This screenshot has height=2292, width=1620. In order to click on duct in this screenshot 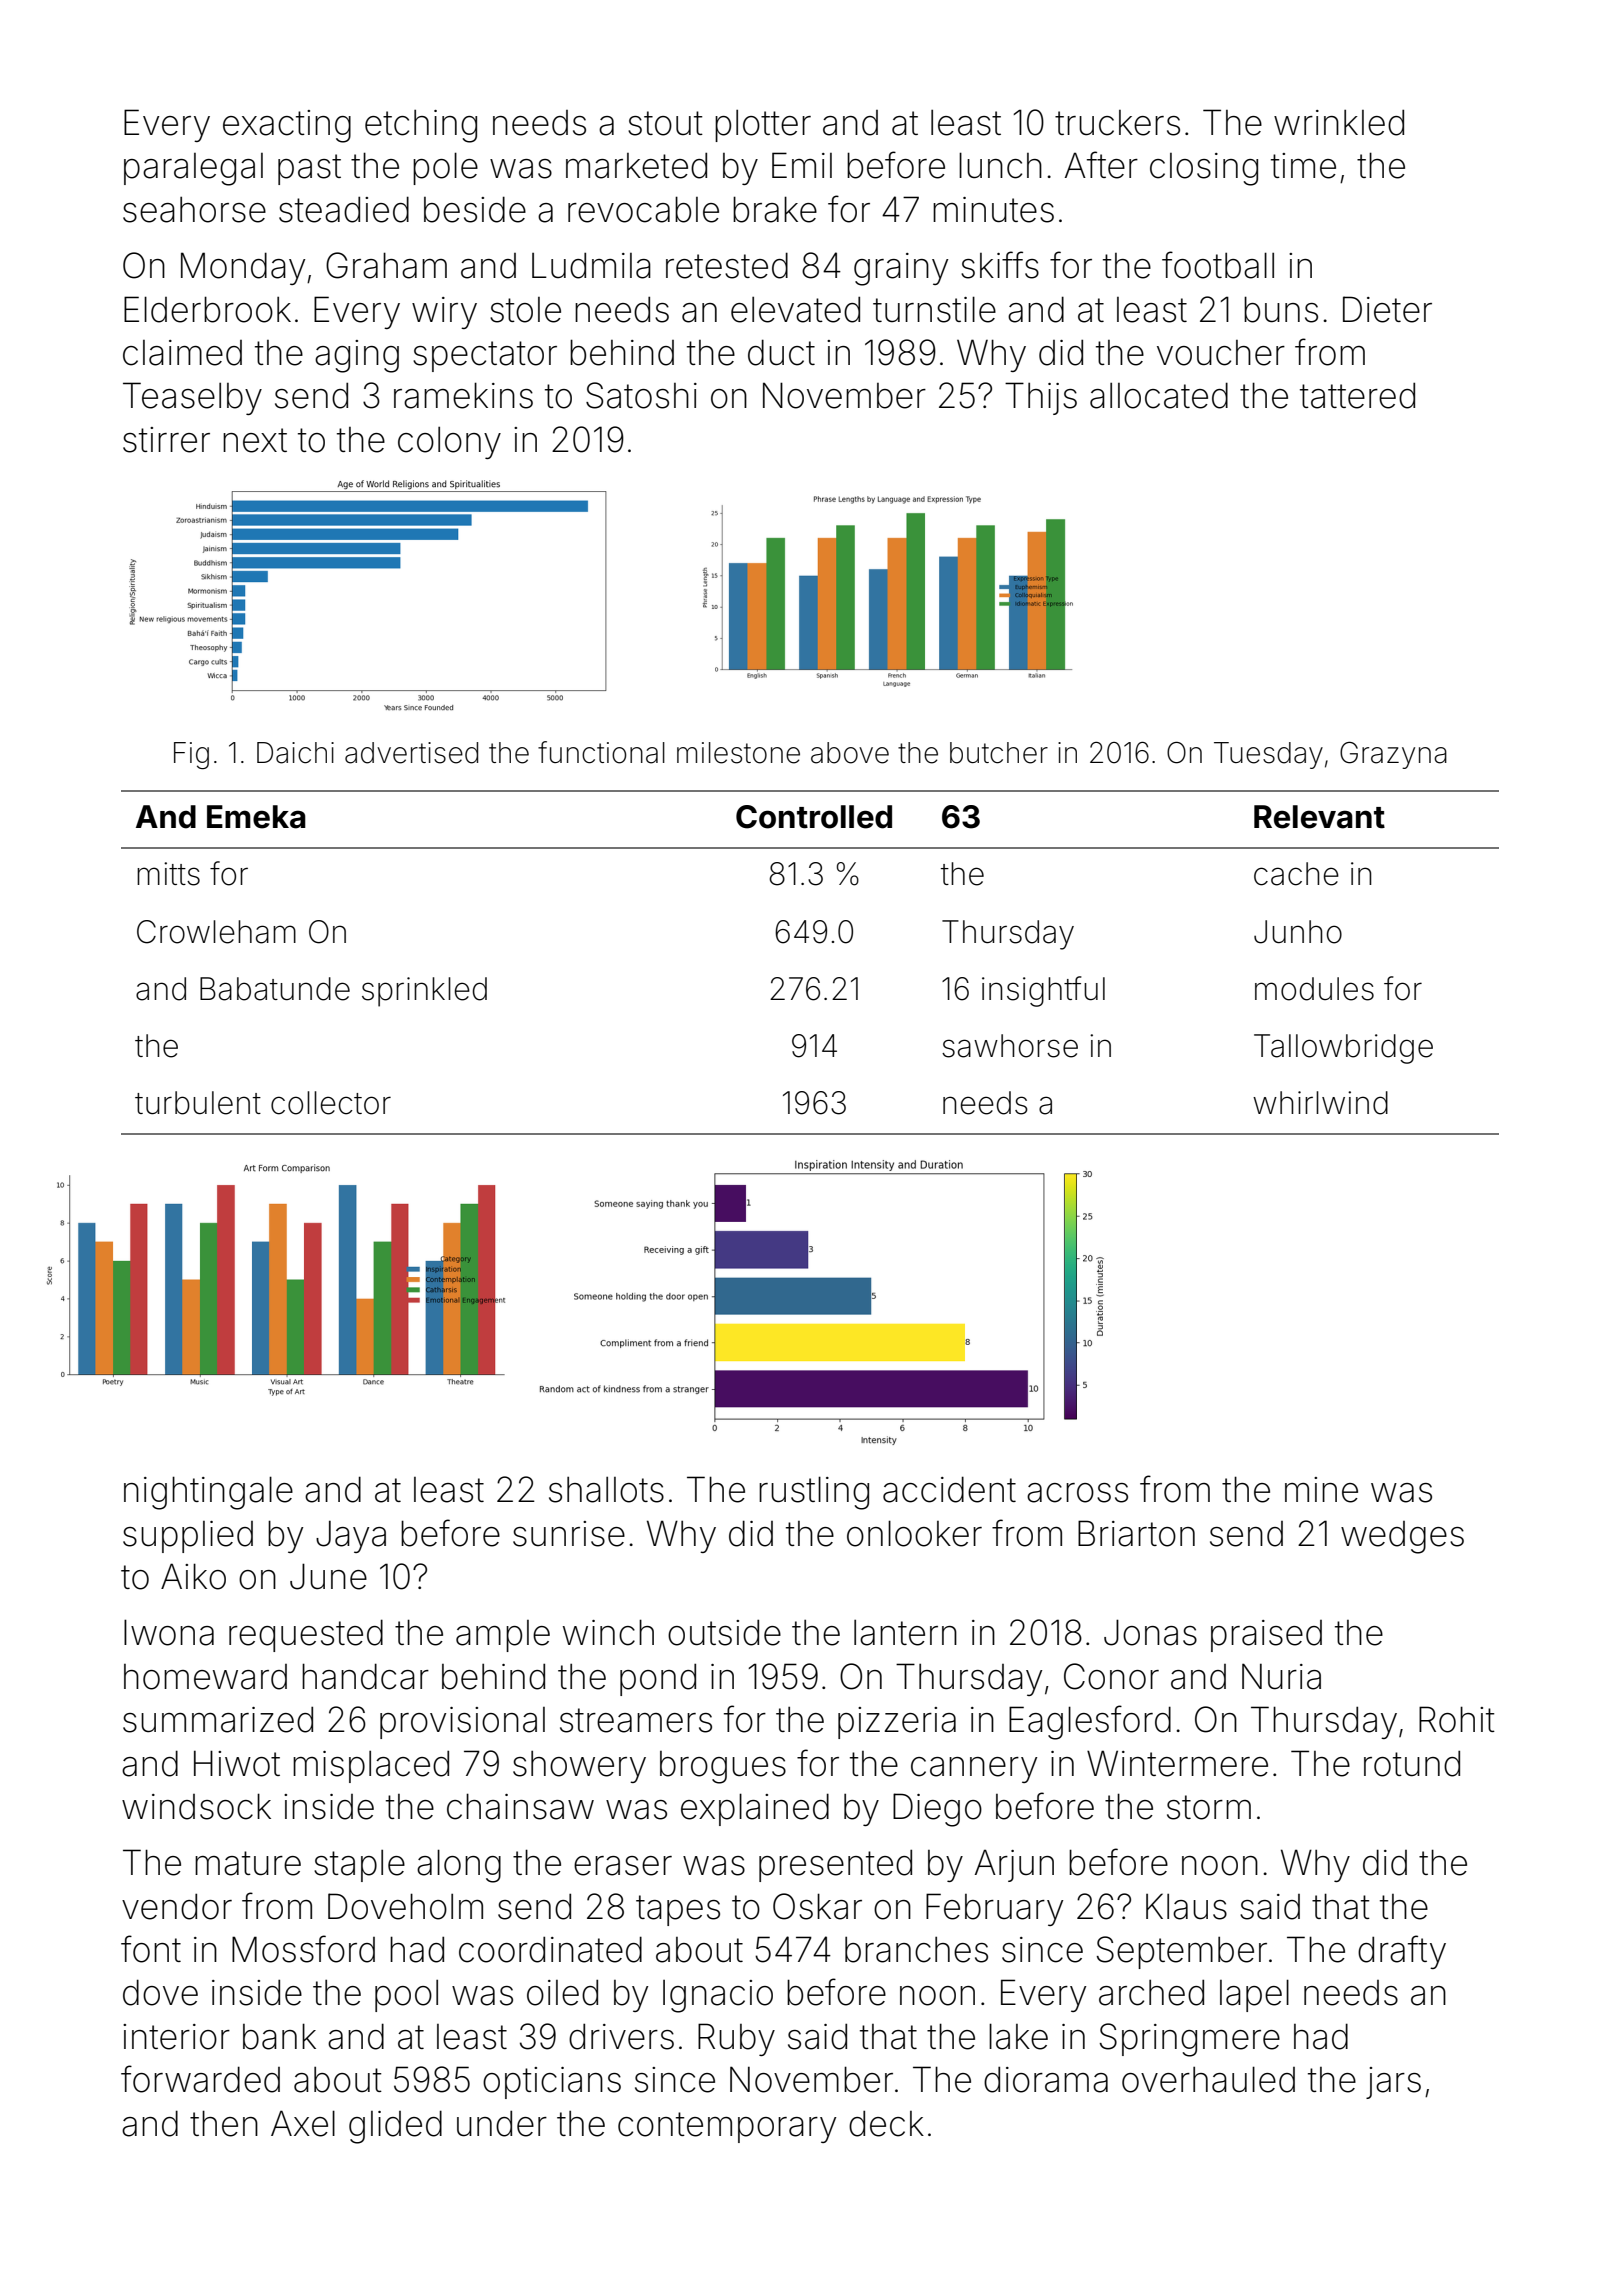, I will do `click(781, 352)`.
